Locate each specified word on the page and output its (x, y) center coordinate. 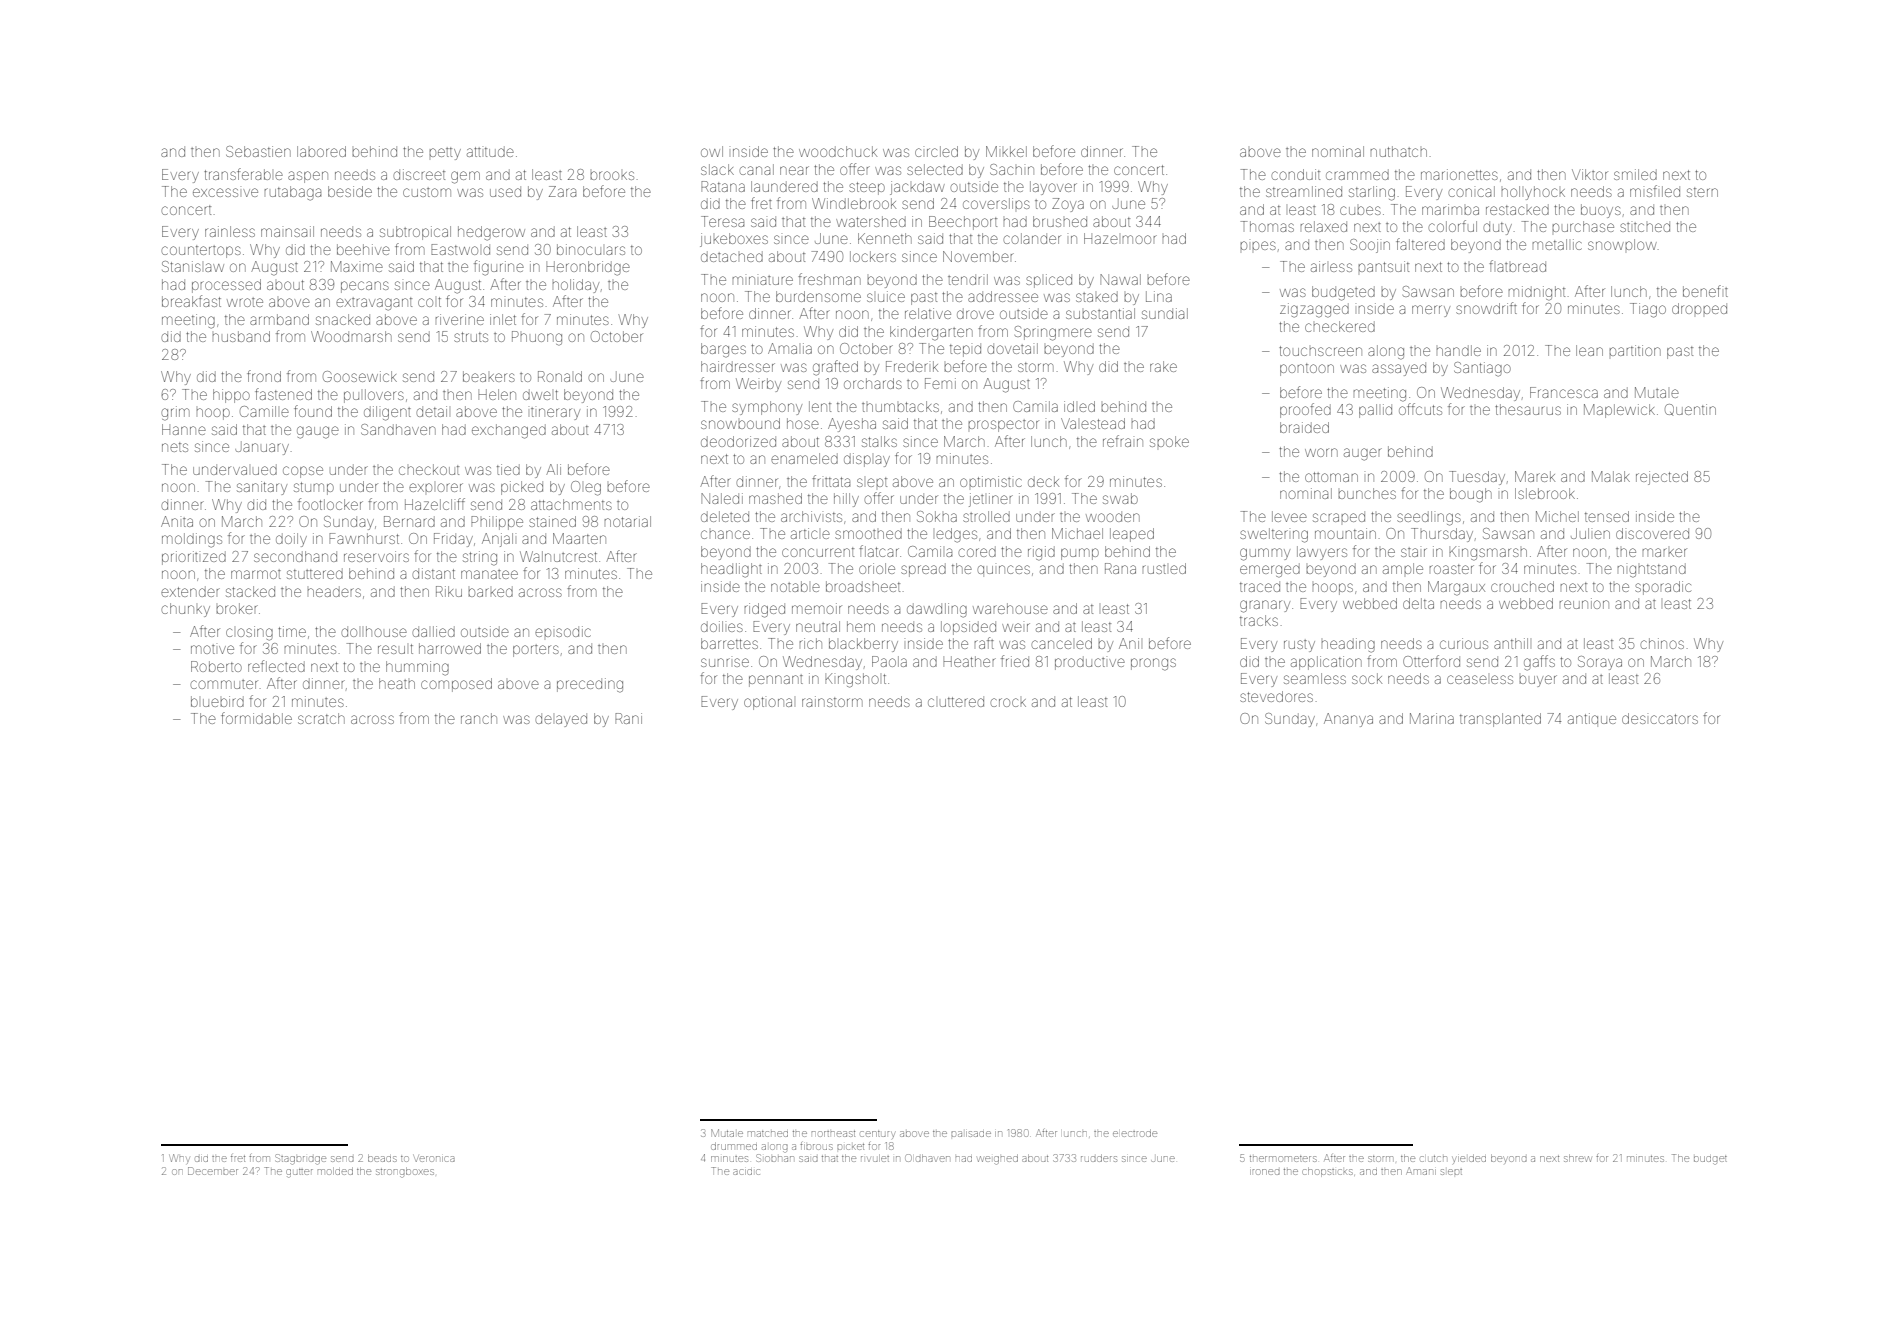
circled (936, 151)
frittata (831, 481)
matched (768, 1134)
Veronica (434, 1159)
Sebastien (258, 151)
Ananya (1348, 720)
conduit (1296, 174)
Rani (628, 718)
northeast (833, 1134)
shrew (1578, 1158)
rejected (1662, 478)
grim (175, 413)
